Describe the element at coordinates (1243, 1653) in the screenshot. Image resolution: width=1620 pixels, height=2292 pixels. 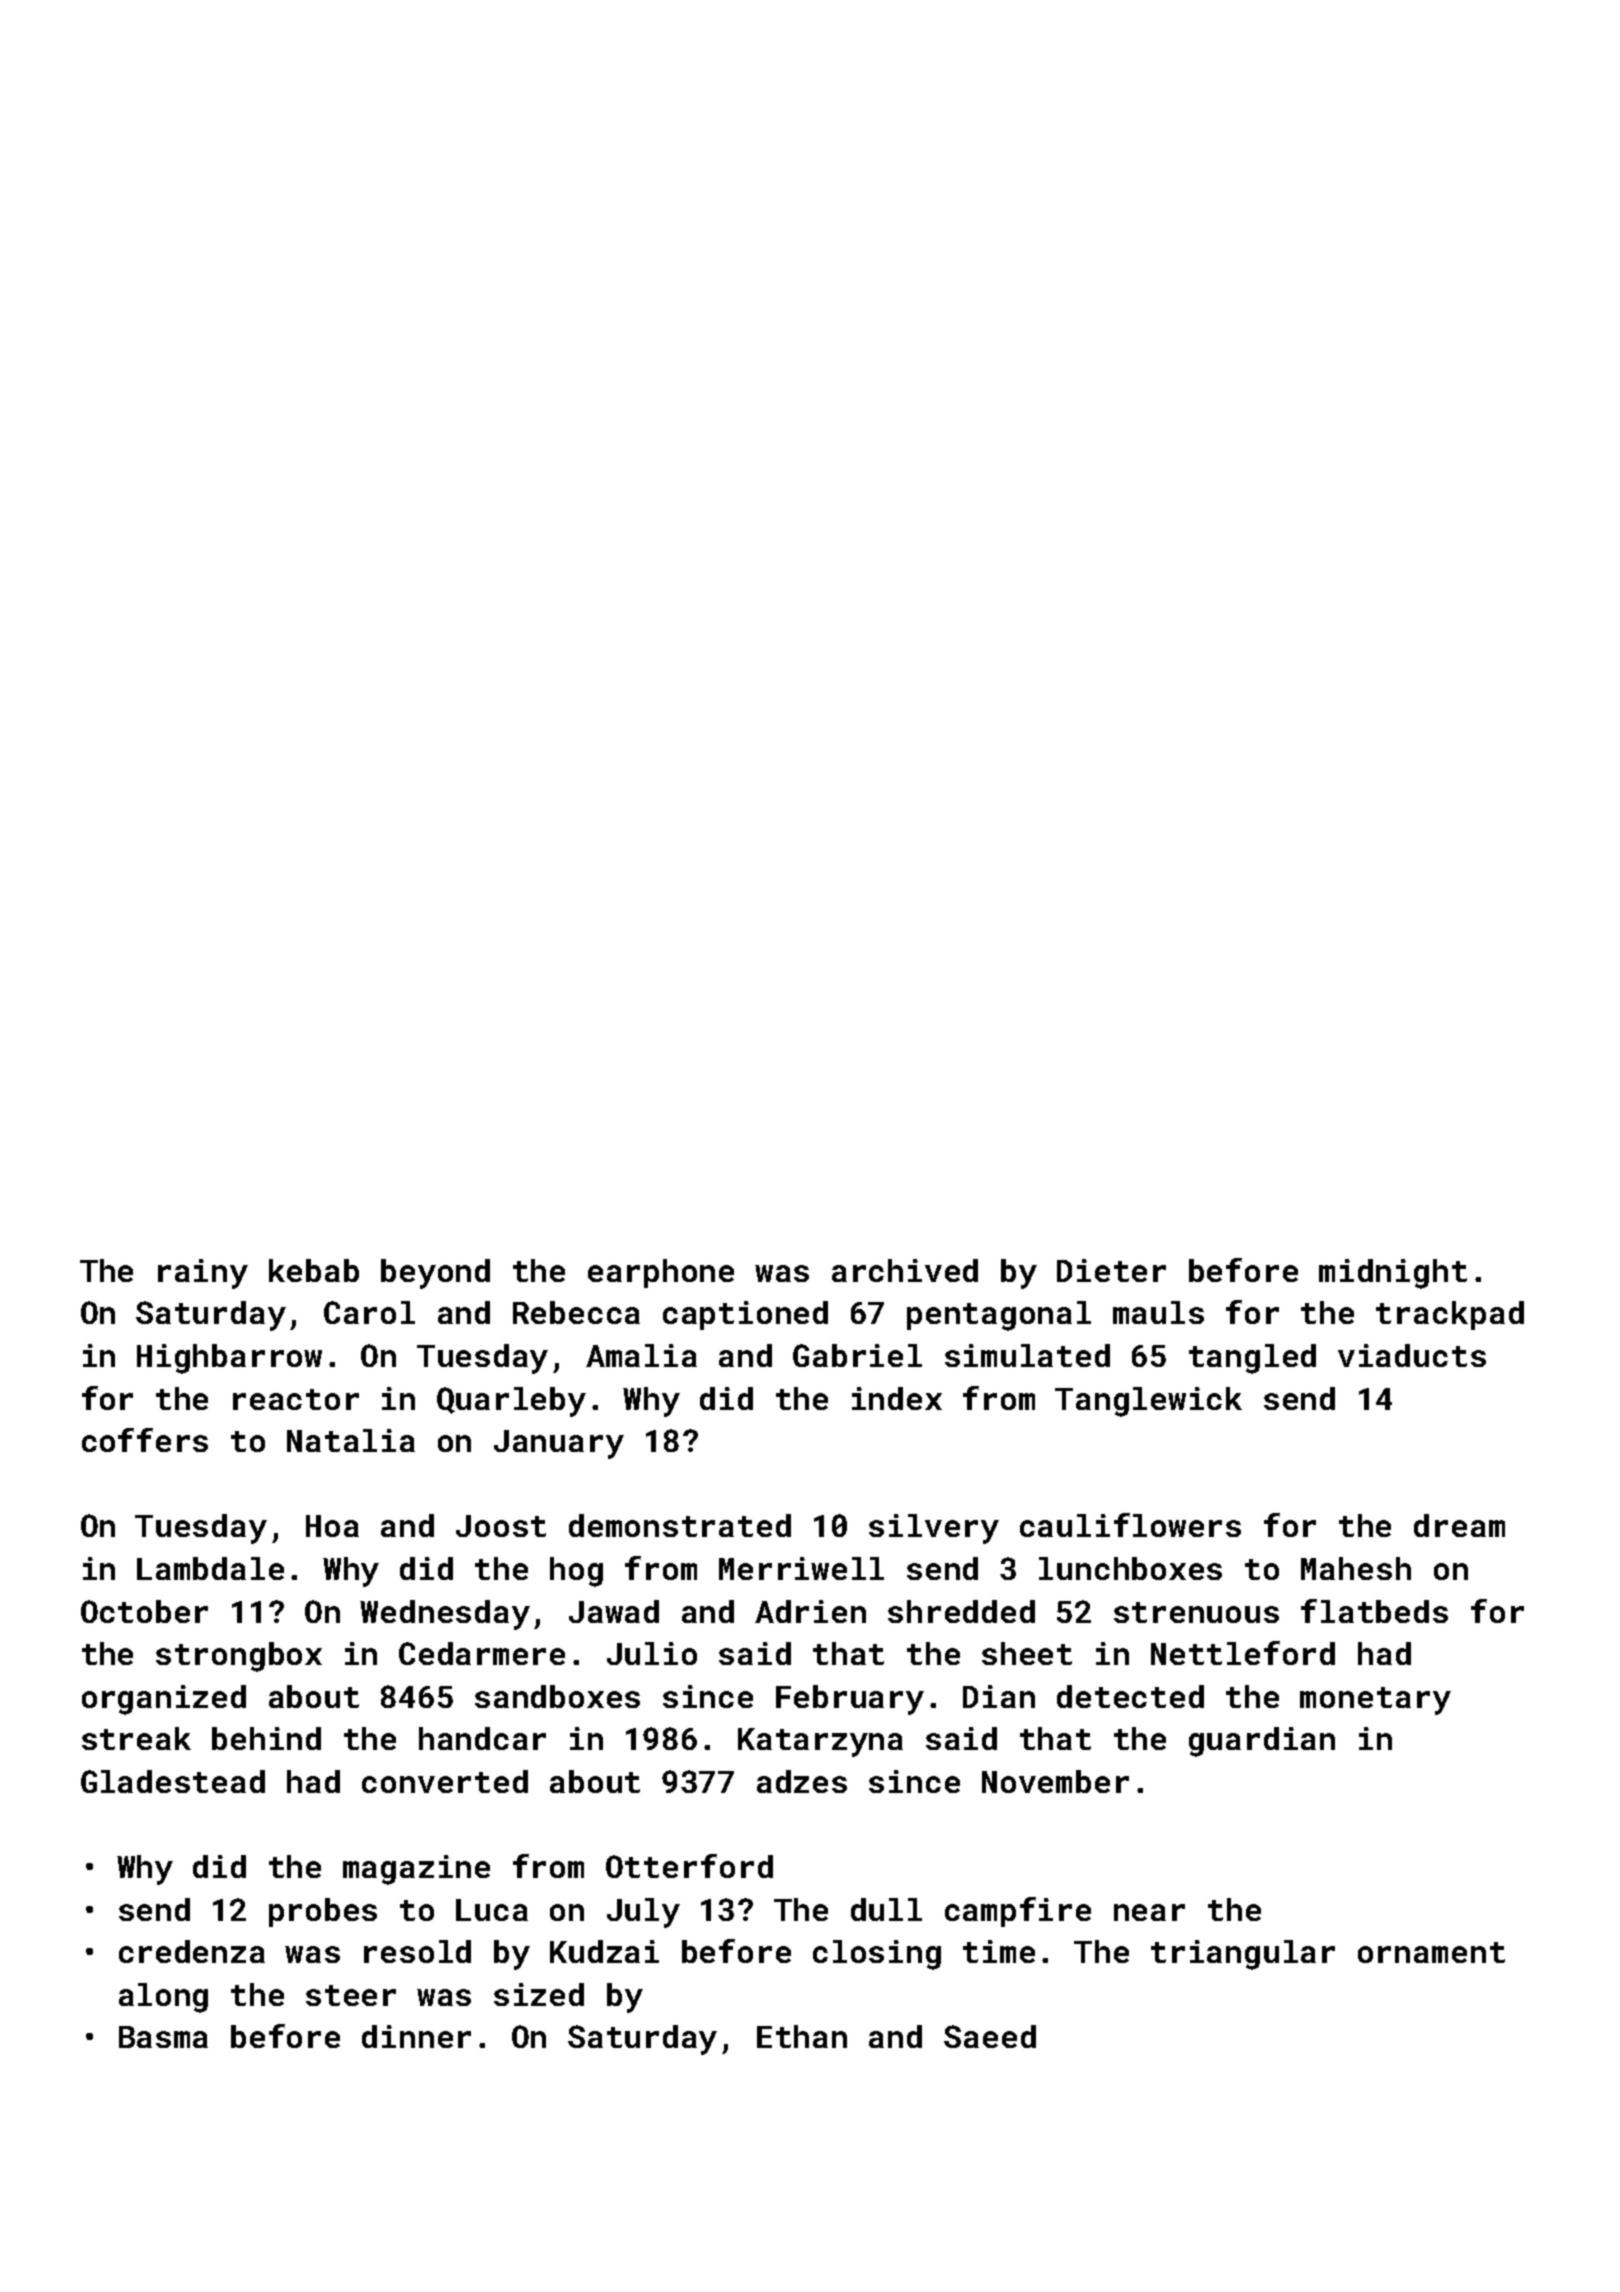
I see `Nettleford` at that location.
